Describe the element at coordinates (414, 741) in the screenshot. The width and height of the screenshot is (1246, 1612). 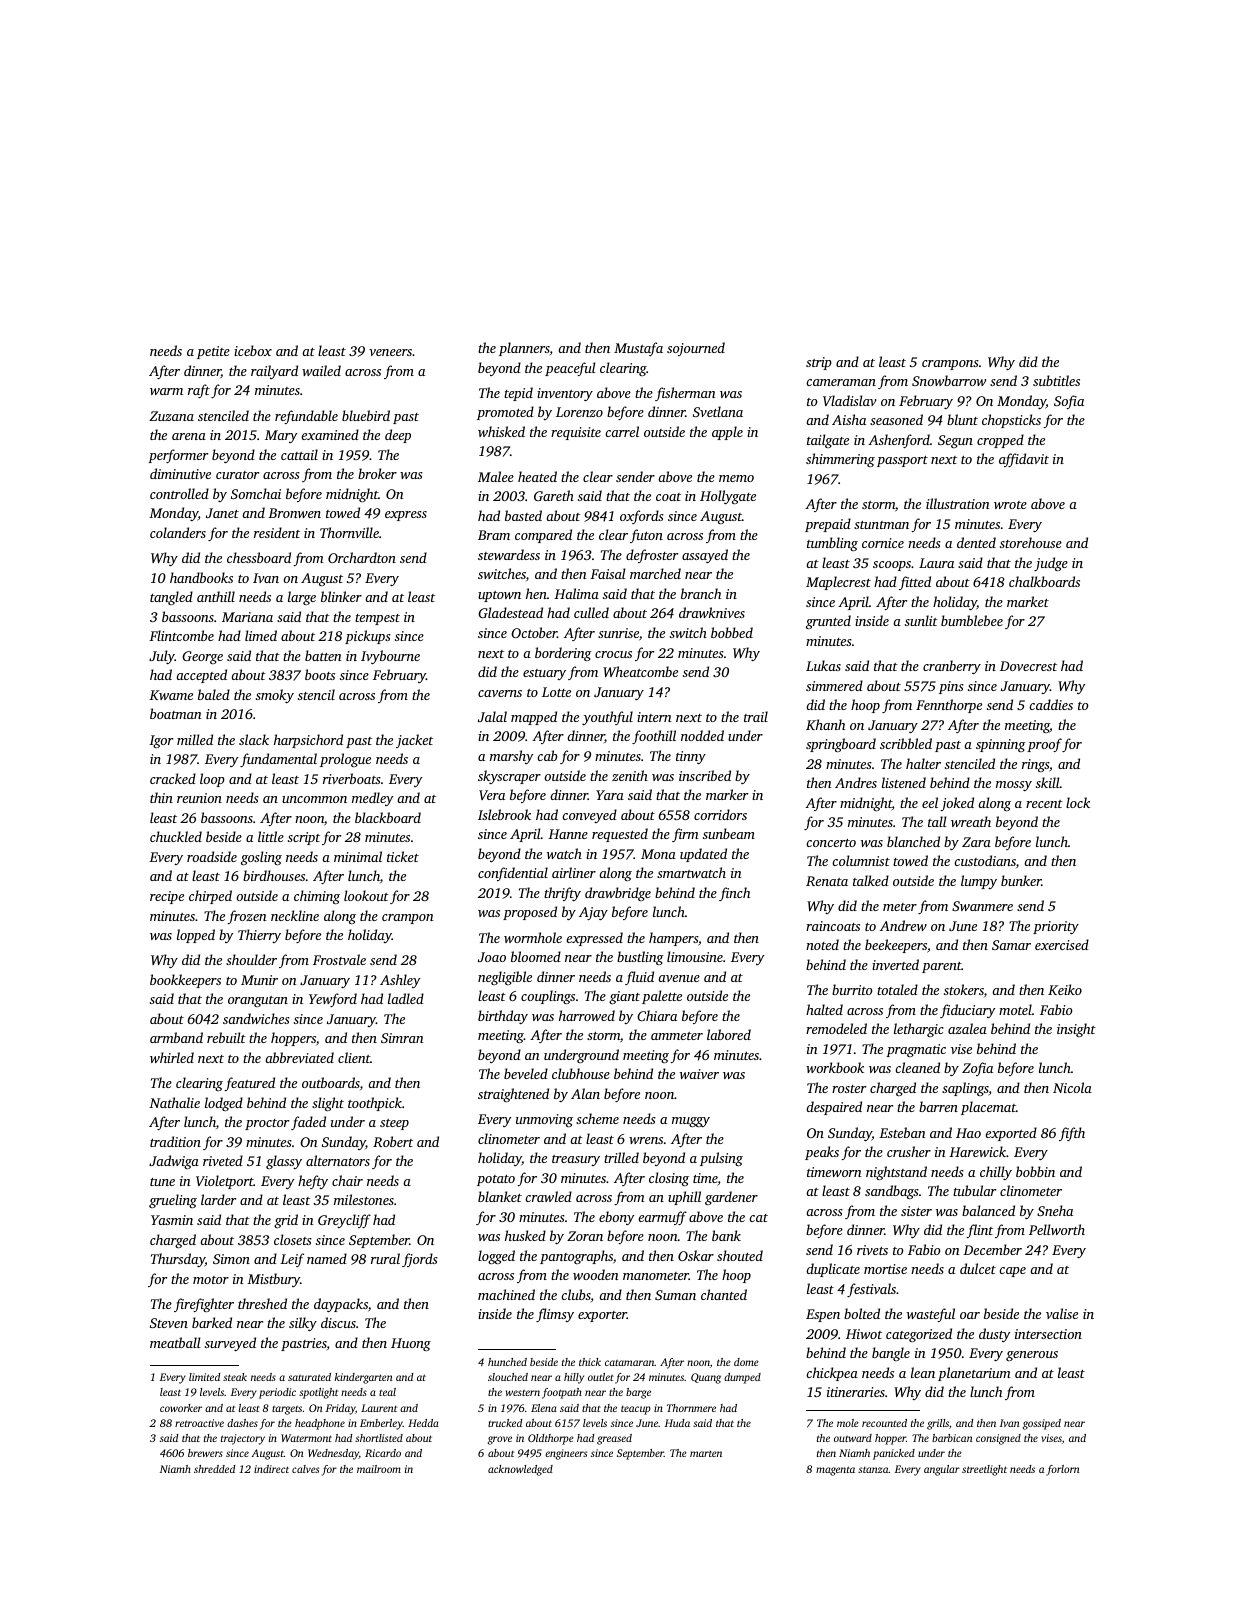
I see `jacket` at that location.
